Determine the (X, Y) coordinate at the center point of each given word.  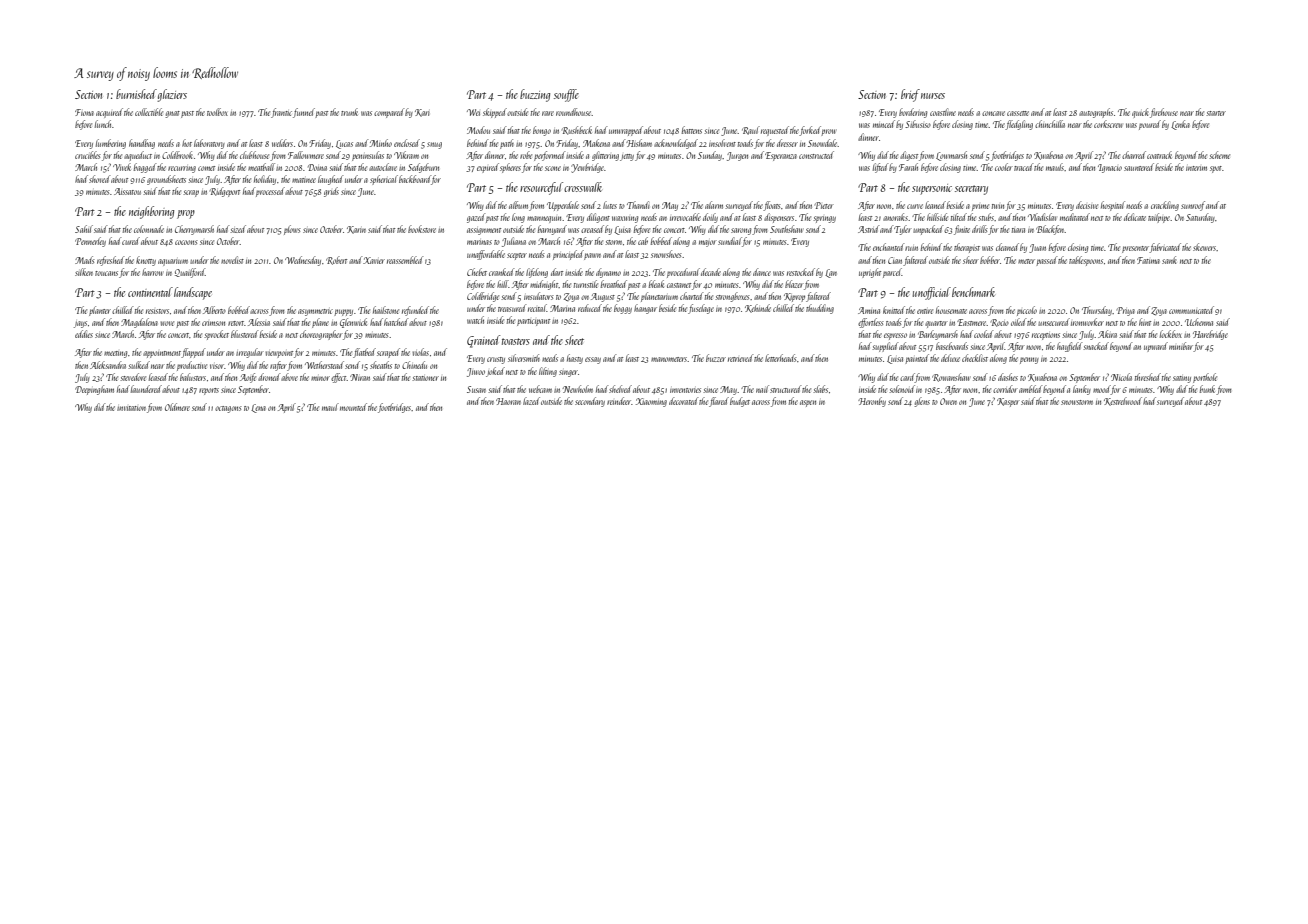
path (507, 144)
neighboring (151, 212)
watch (475, 320)
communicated (1191, 310)
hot (187, 143)
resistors (157, 311)
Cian (895, 260)
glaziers (172, 95)
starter (1216, 113)
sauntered (1139, 167)
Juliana (514, 242)
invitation (131, 408)
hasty (575, 359)
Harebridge (1210, 335)
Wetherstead (324, 365)
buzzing (535, 95)
